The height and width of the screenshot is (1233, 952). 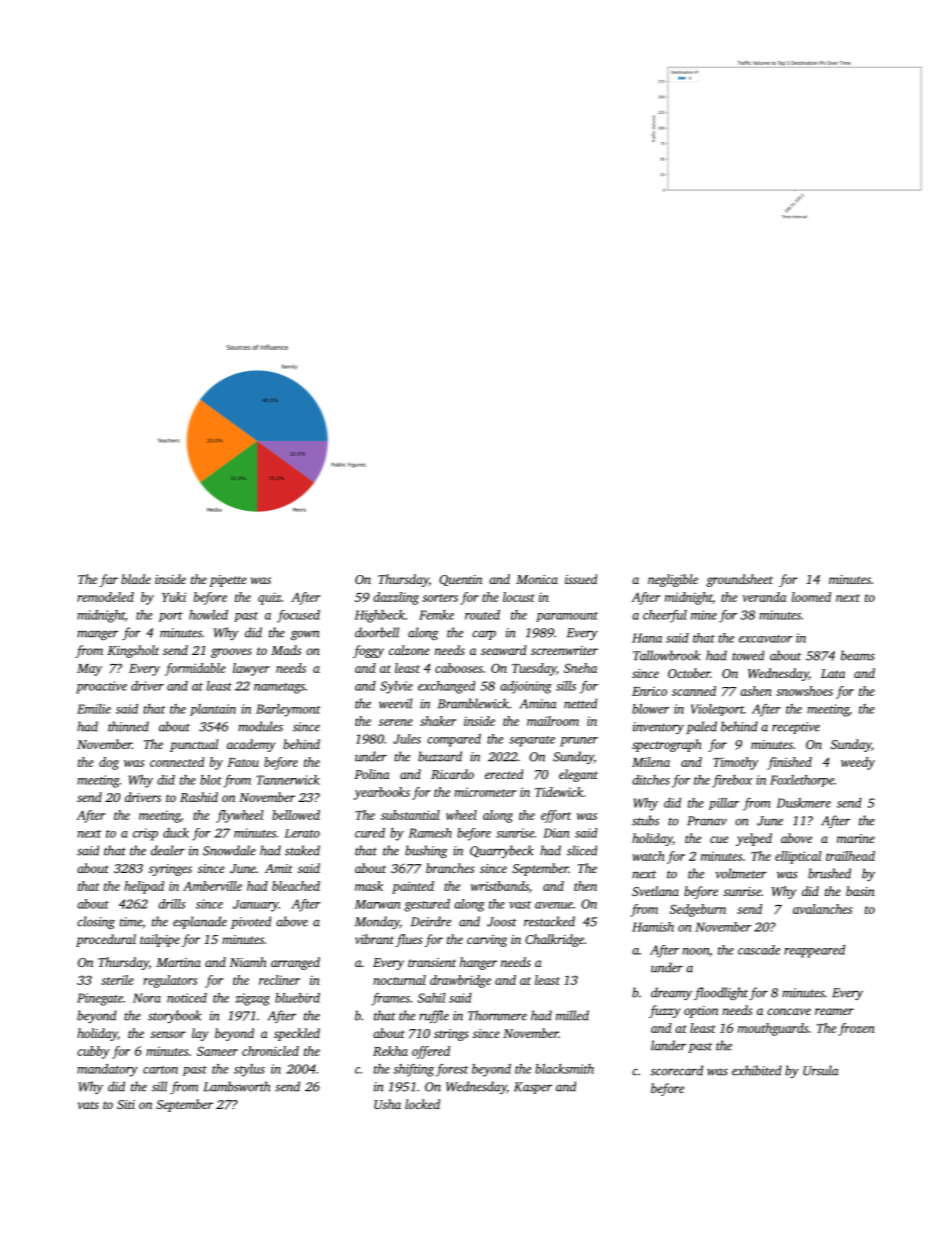 What do you see at coordinates (533, 1088) in the screenshot?
I see `Kasper` at bounding box center [533, 1088].
